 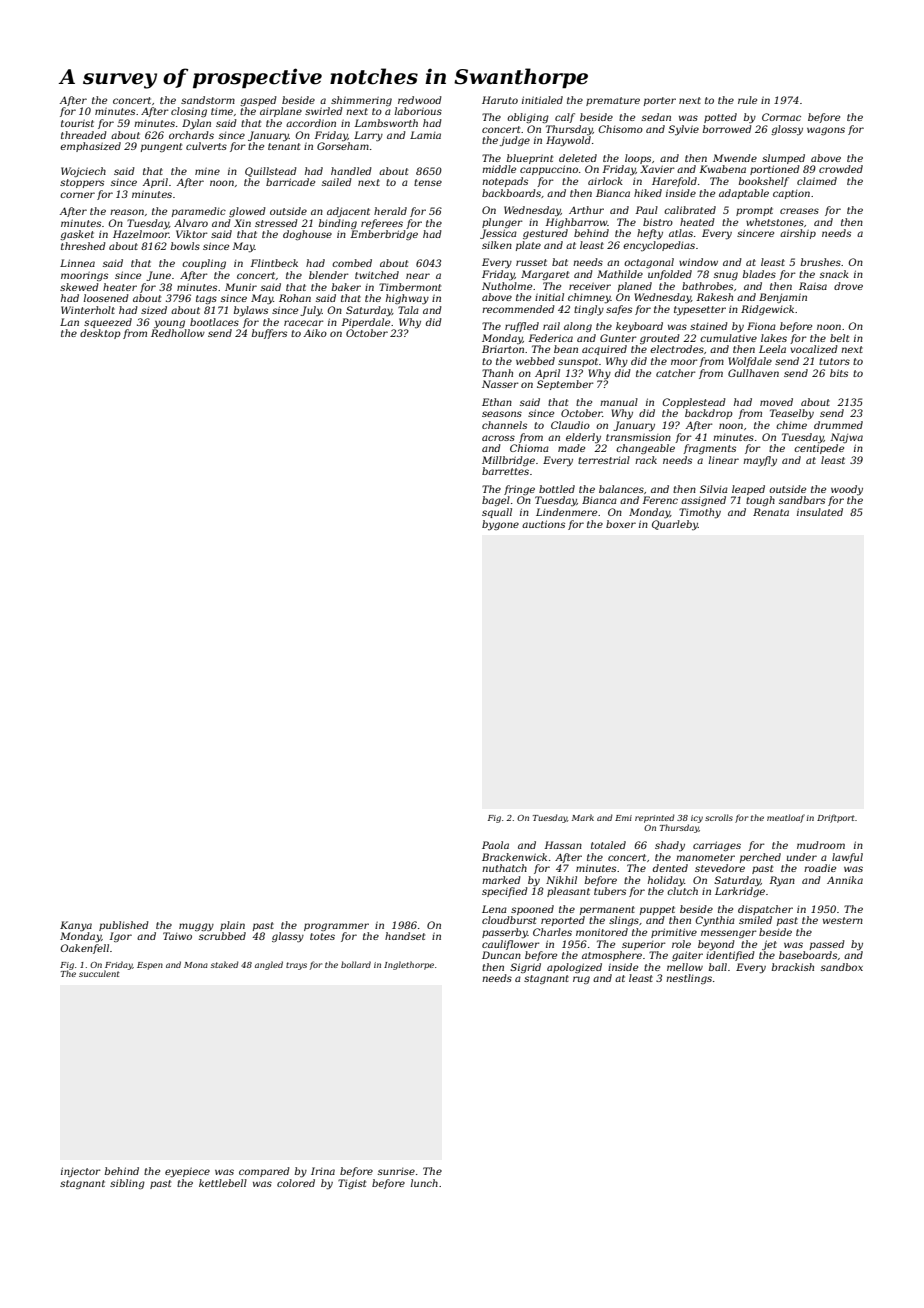 What do you see at coordinates (500, 100) in the image?
I see `Haruto` at bounding box center [500, 100].
